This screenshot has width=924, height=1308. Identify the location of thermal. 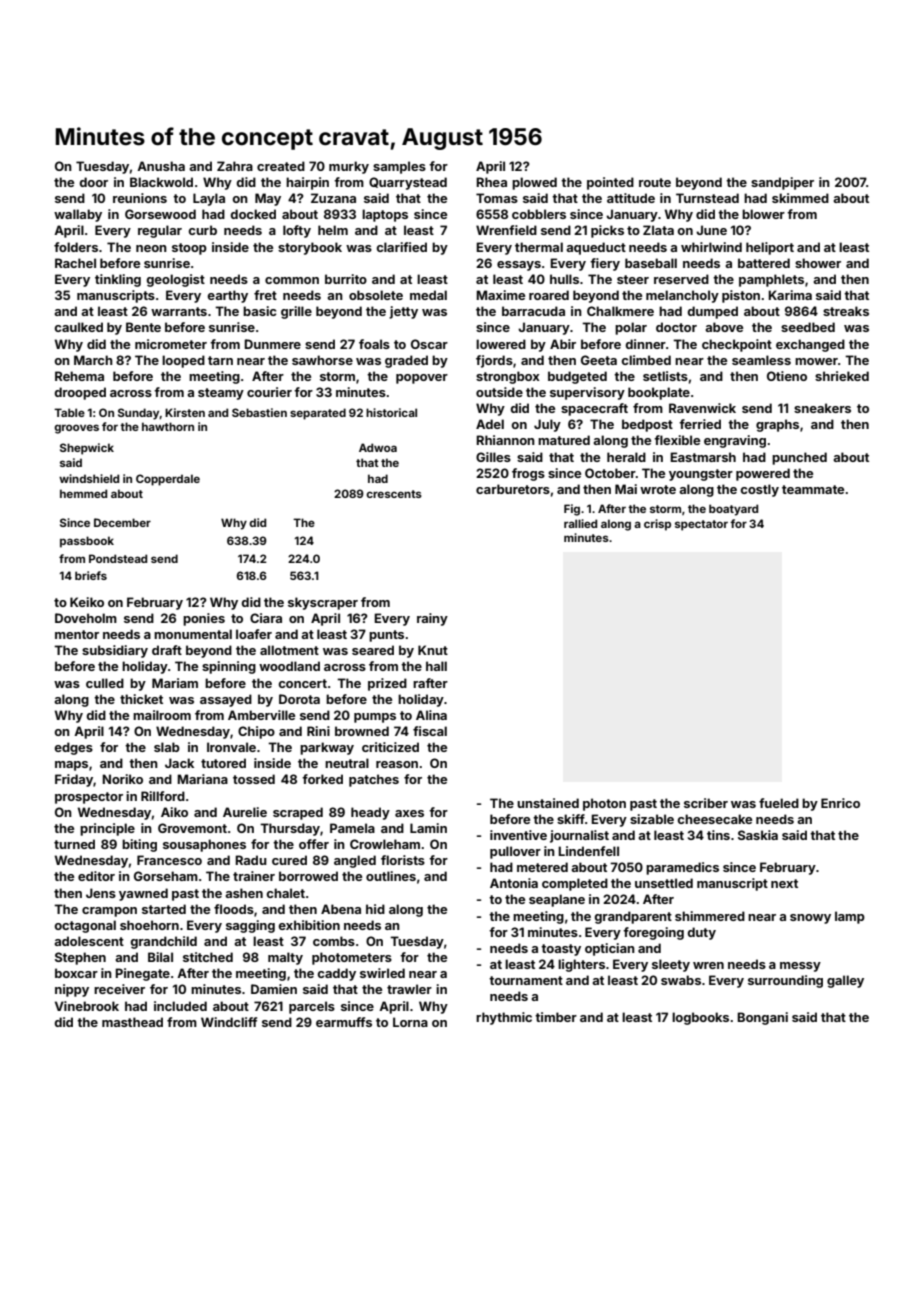
(539, 247).
